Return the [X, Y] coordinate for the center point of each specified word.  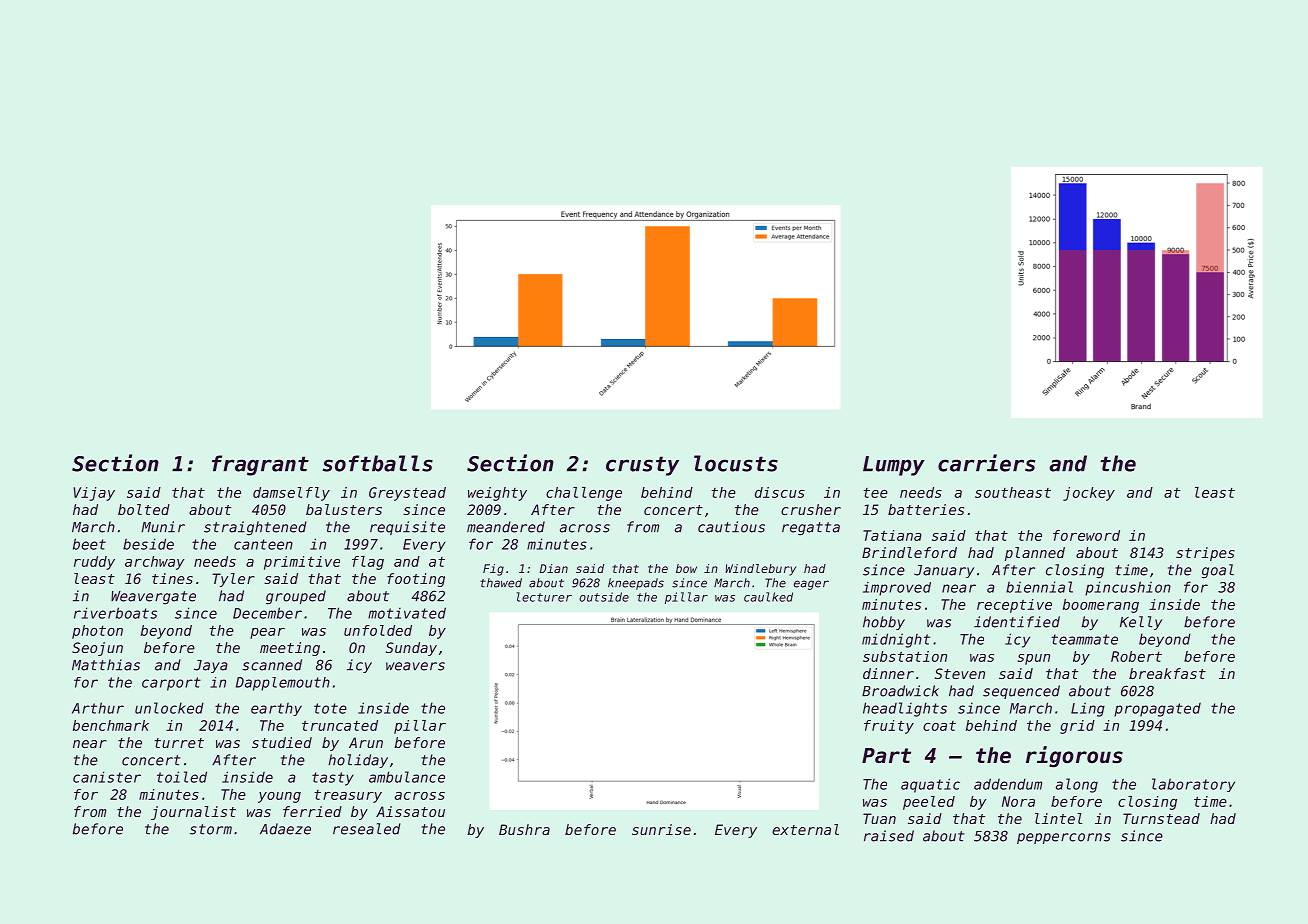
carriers [986, 463]
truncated [340, 725]
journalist [193, 813]
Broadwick [900, 691]
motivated [407, 613]
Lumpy [894, 466]
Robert [1136, 656]
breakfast [1167, 673]
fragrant [260, 465]
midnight [896, 640]
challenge [584, 494]
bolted [144, 509]
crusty [642, 466]
